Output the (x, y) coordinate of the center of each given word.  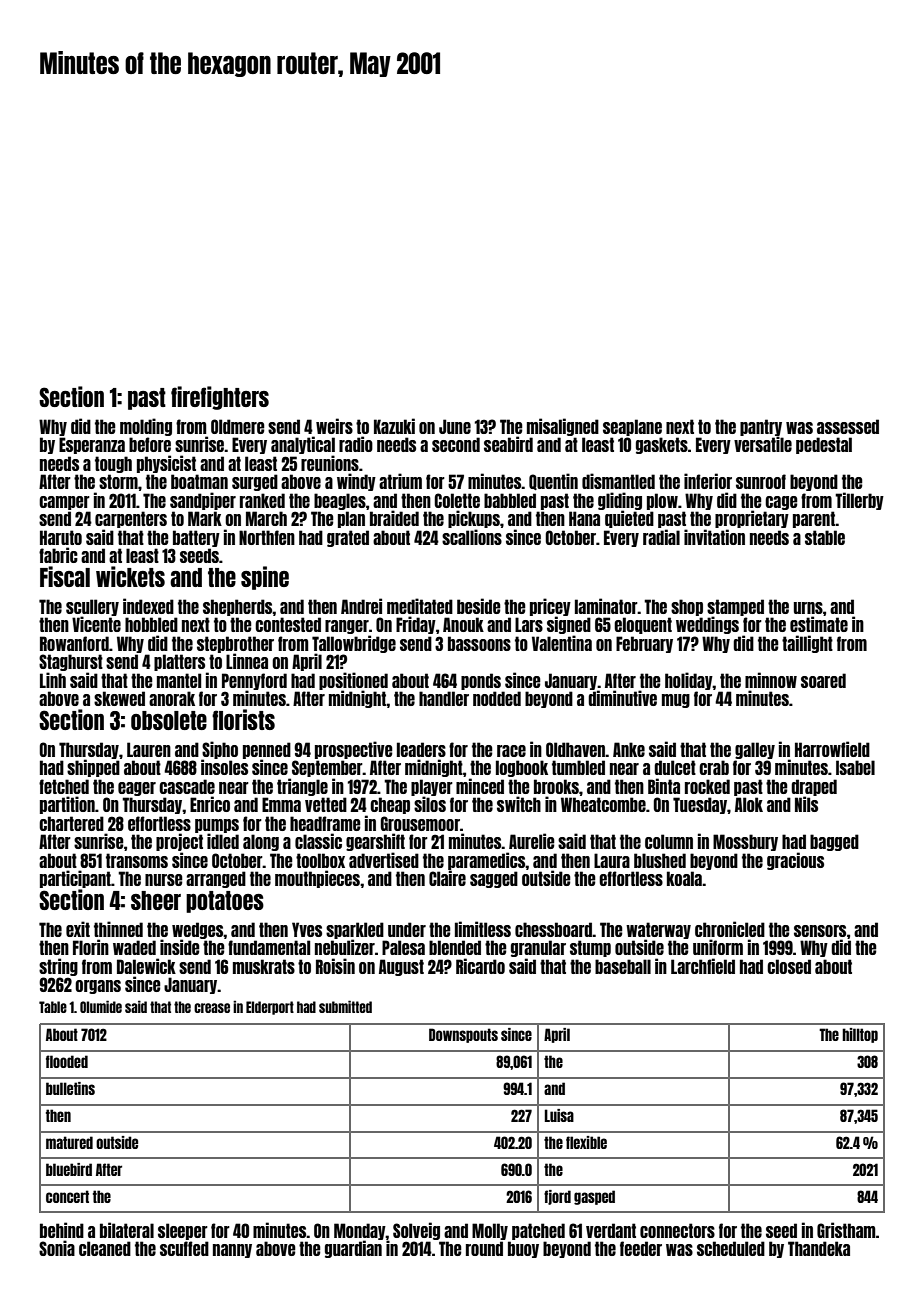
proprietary (752, 519)
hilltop (860, 1035)
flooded (67, 1061)
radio (356, 444)
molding (146, 427)
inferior (708, 481)
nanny (232, 1251)
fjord (557, 1197)
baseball (623, 966)
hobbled (151, 624)
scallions (472, 537)
